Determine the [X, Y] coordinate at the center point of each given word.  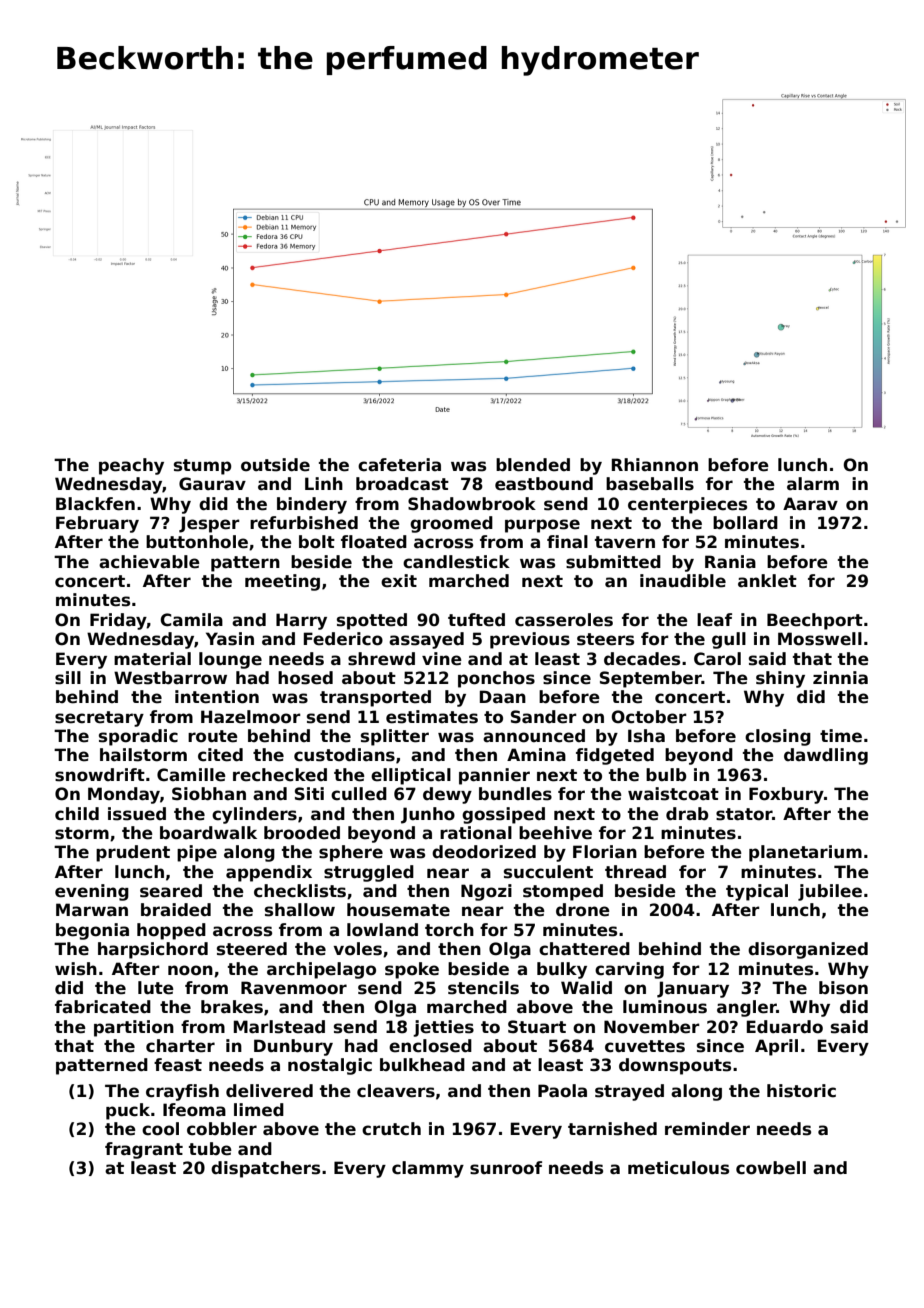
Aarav [810, 504]
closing [778, 737]
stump [203, 467]
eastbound [544, 484]
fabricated [103, 1007]
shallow [300, 910]
